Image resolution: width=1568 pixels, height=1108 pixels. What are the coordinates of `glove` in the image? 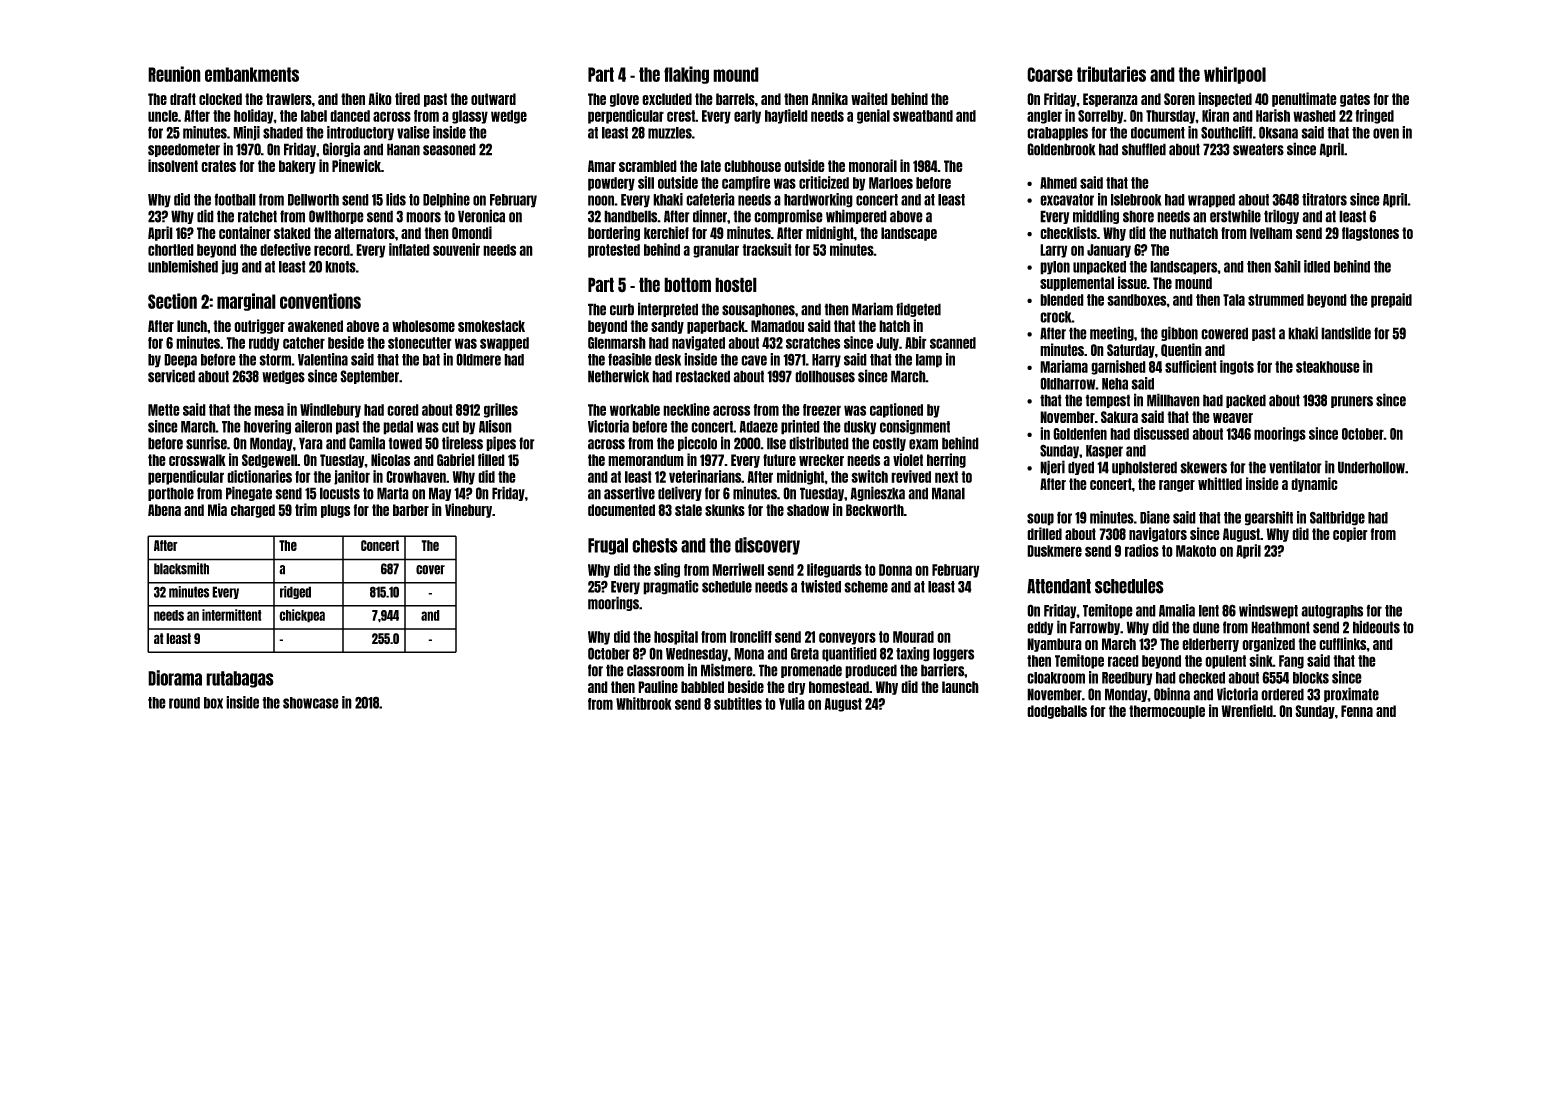 It's located at (624, 100).
